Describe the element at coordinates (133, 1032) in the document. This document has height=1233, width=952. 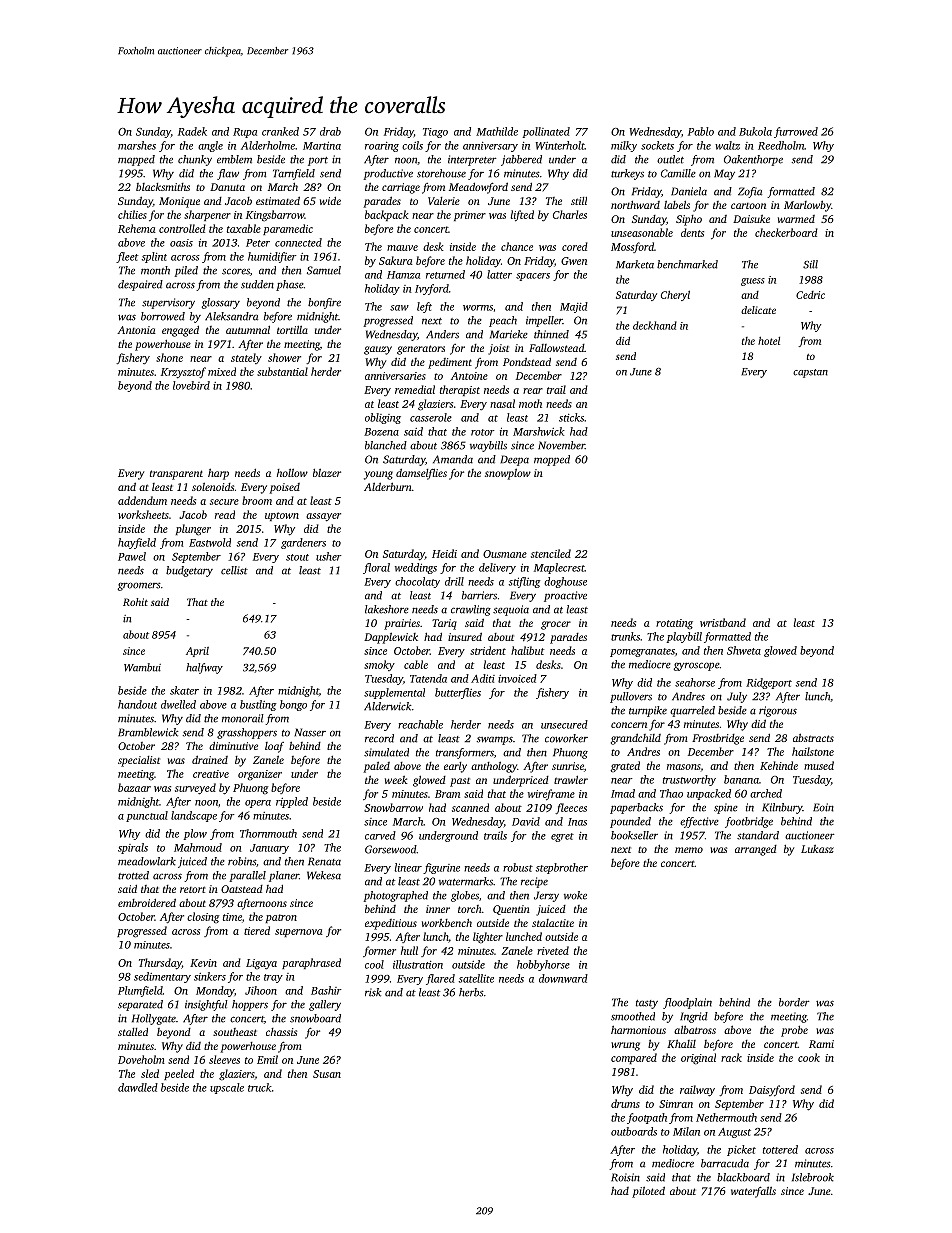
I see `stalled` at that location.
